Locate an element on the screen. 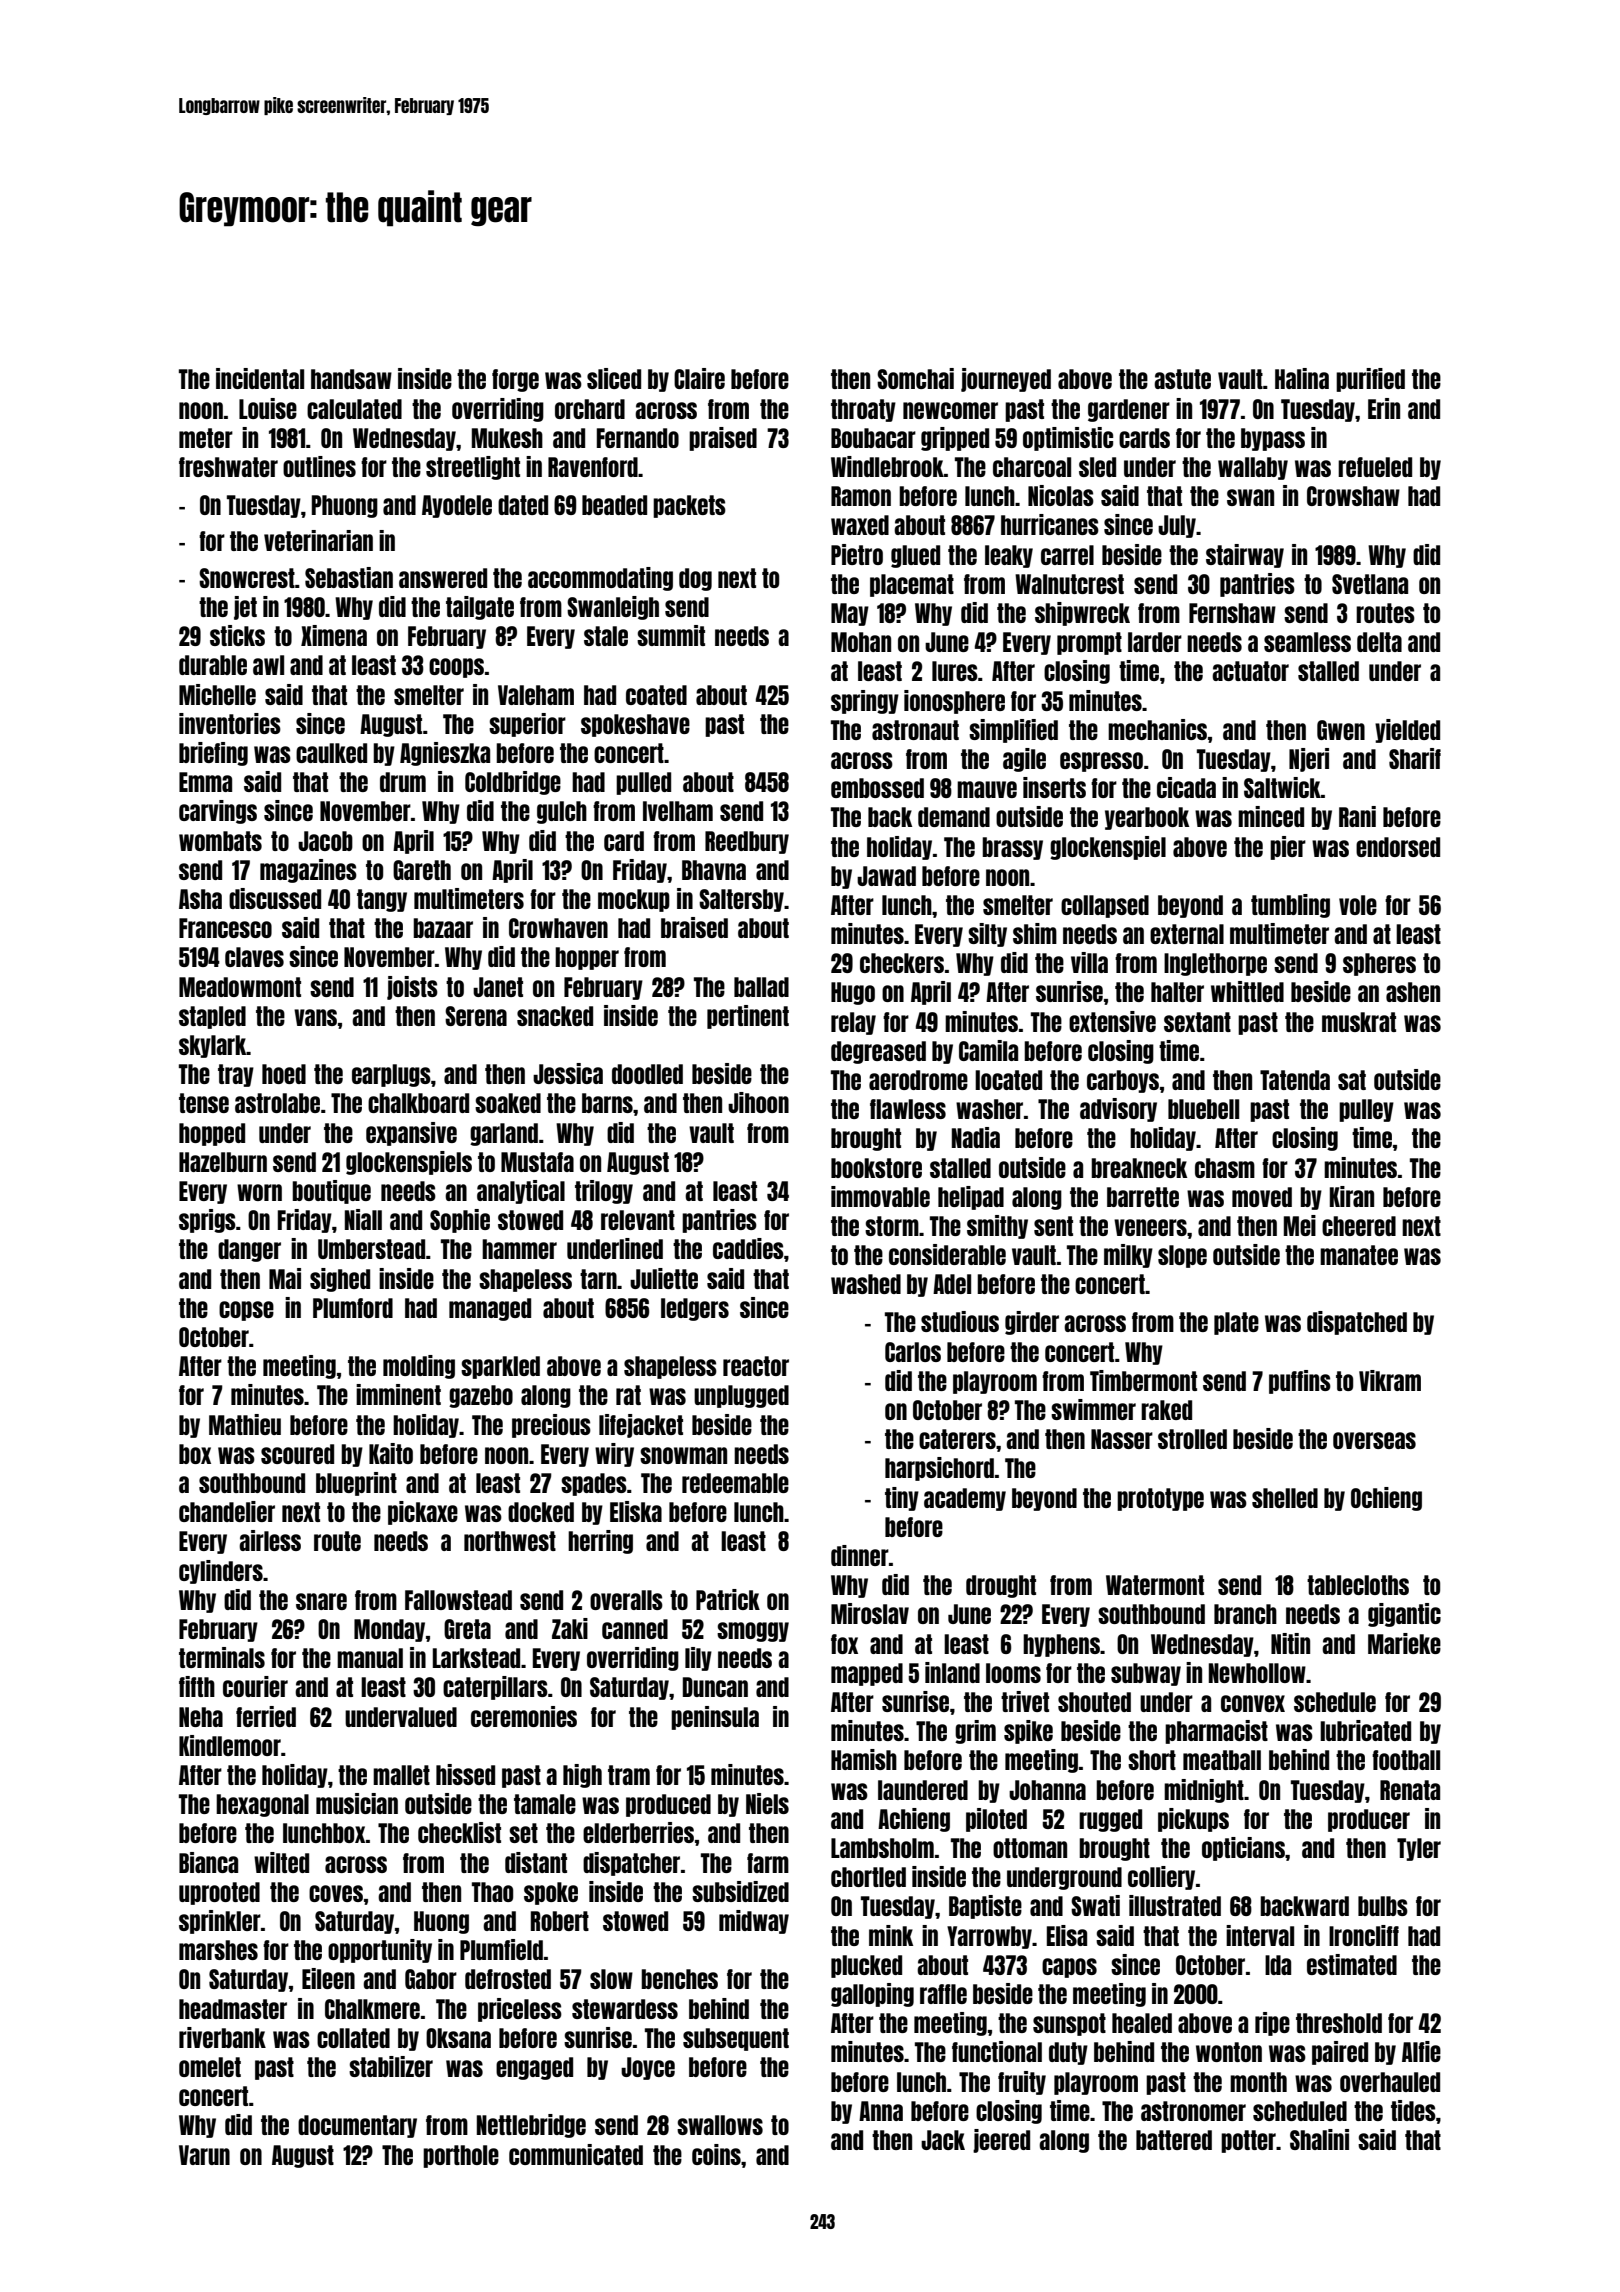 The height and width of the screenshot is (2292, 1620). refueled is located at coordinates (1375, 467).
